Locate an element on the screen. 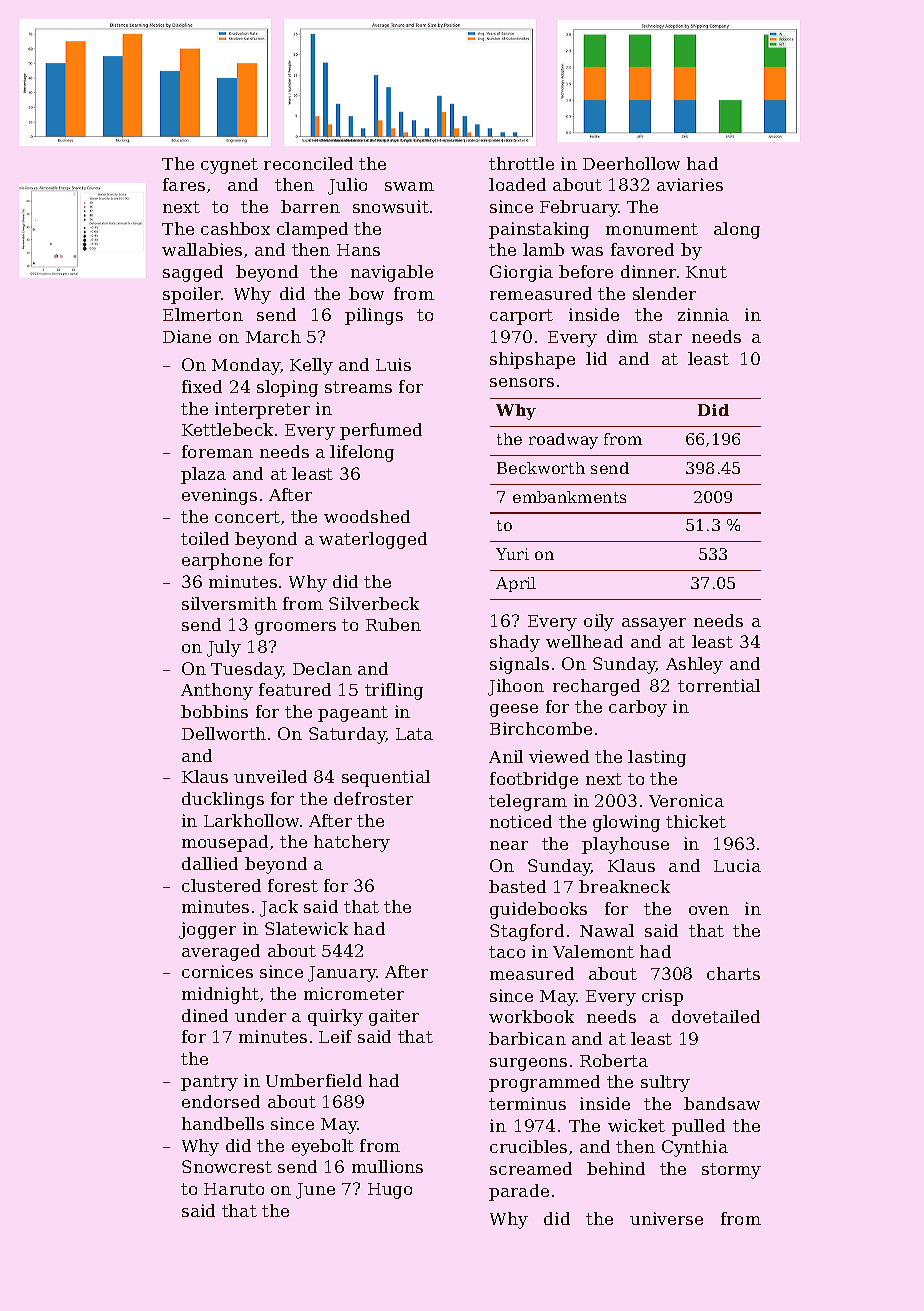 The height and width of the screenshot is (1311, 924). defroster is located at coordinates (373, 798).
